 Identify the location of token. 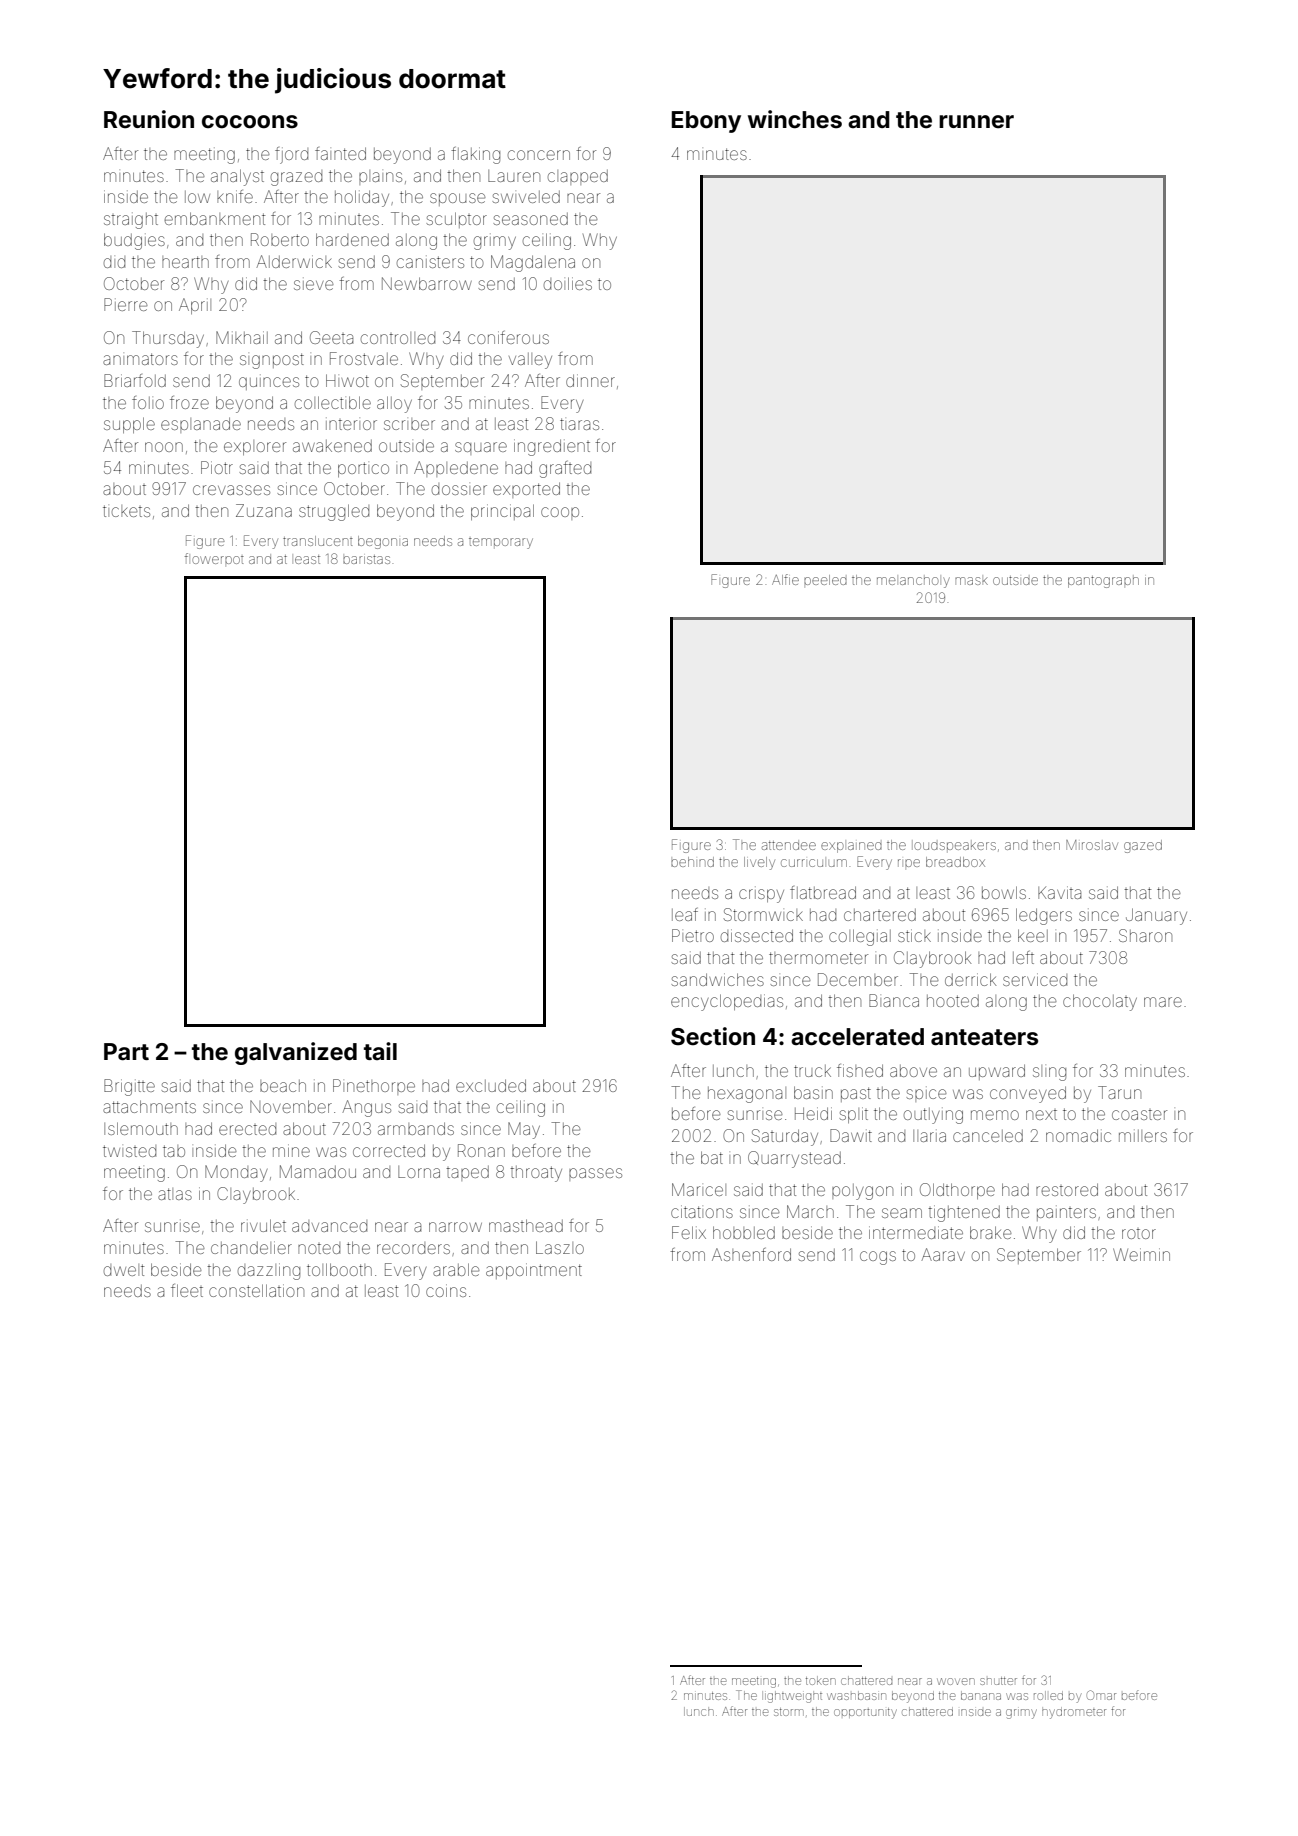
(821, 1680).
